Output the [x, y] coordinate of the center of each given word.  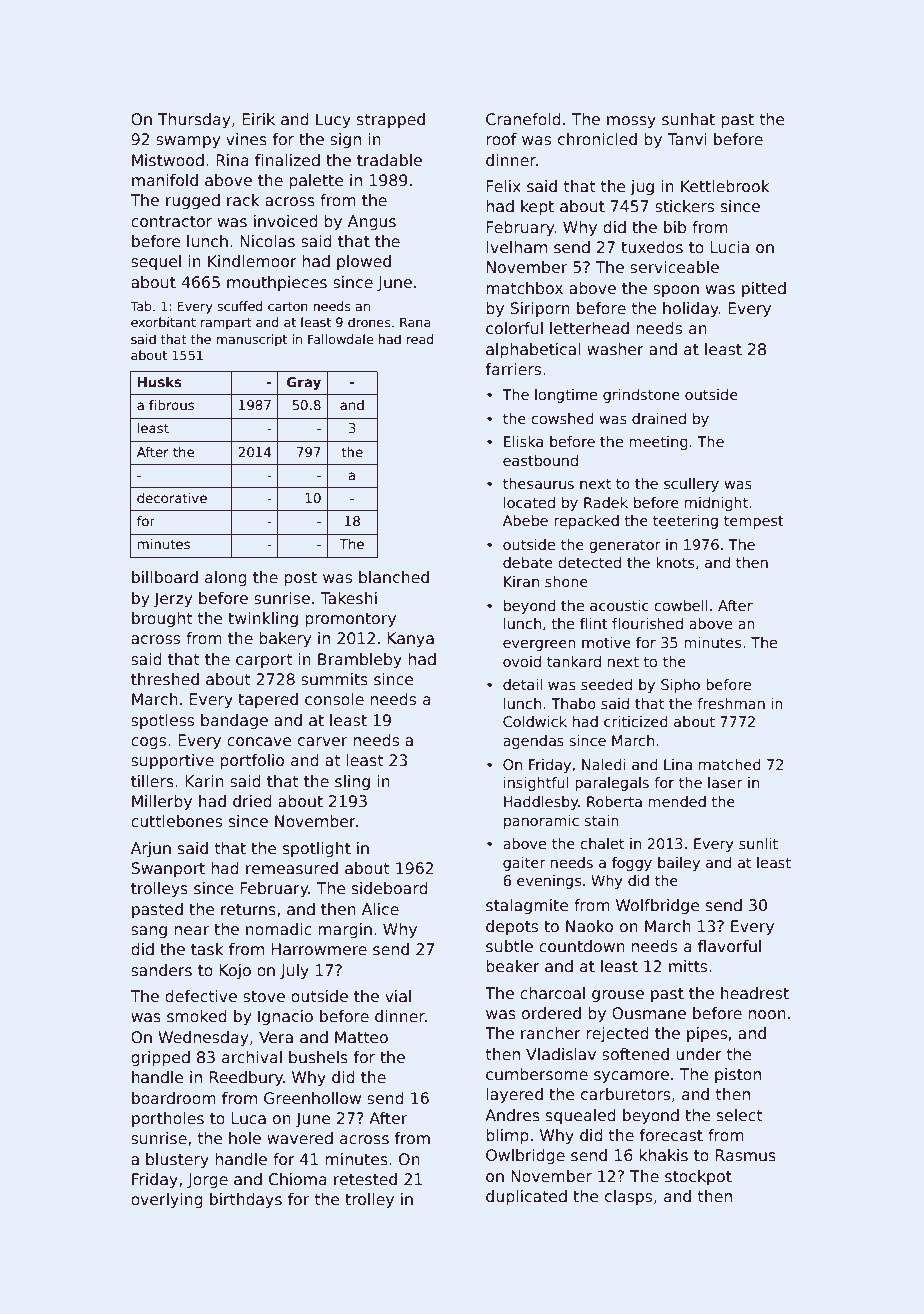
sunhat [688, 119]
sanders [161, 970]
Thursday [194, 120]
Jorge [207, 1180]
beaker [513, 966]
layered [514, 1095]
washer [615, 349]
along [226, 578]
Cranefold [523, 119]
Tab [141, 306]
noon [767, 1014]
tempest [754, 522]
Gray [304, 383]
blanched [394, 577]
